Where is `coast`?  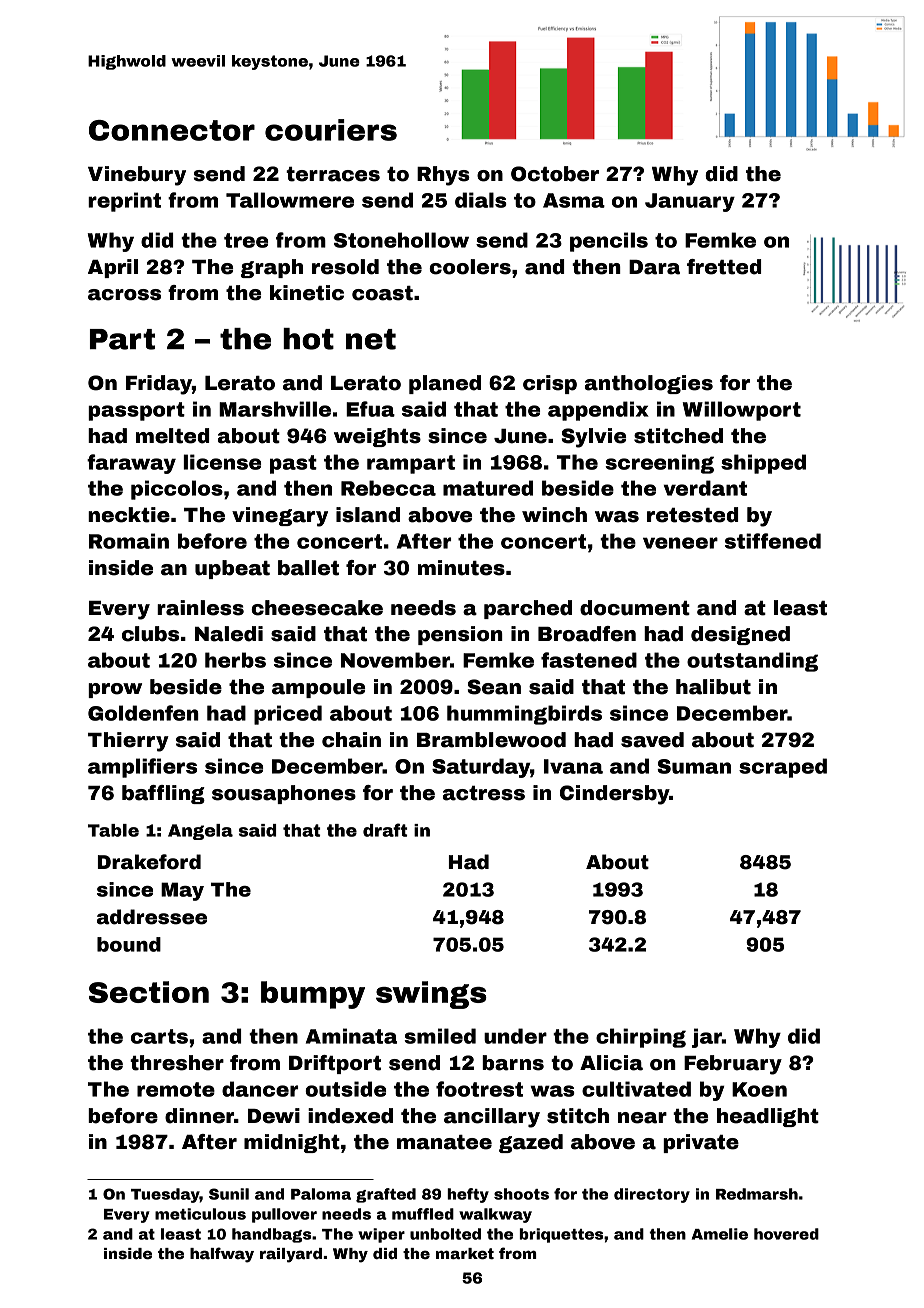
coast is located at coordinates (382, 293).
